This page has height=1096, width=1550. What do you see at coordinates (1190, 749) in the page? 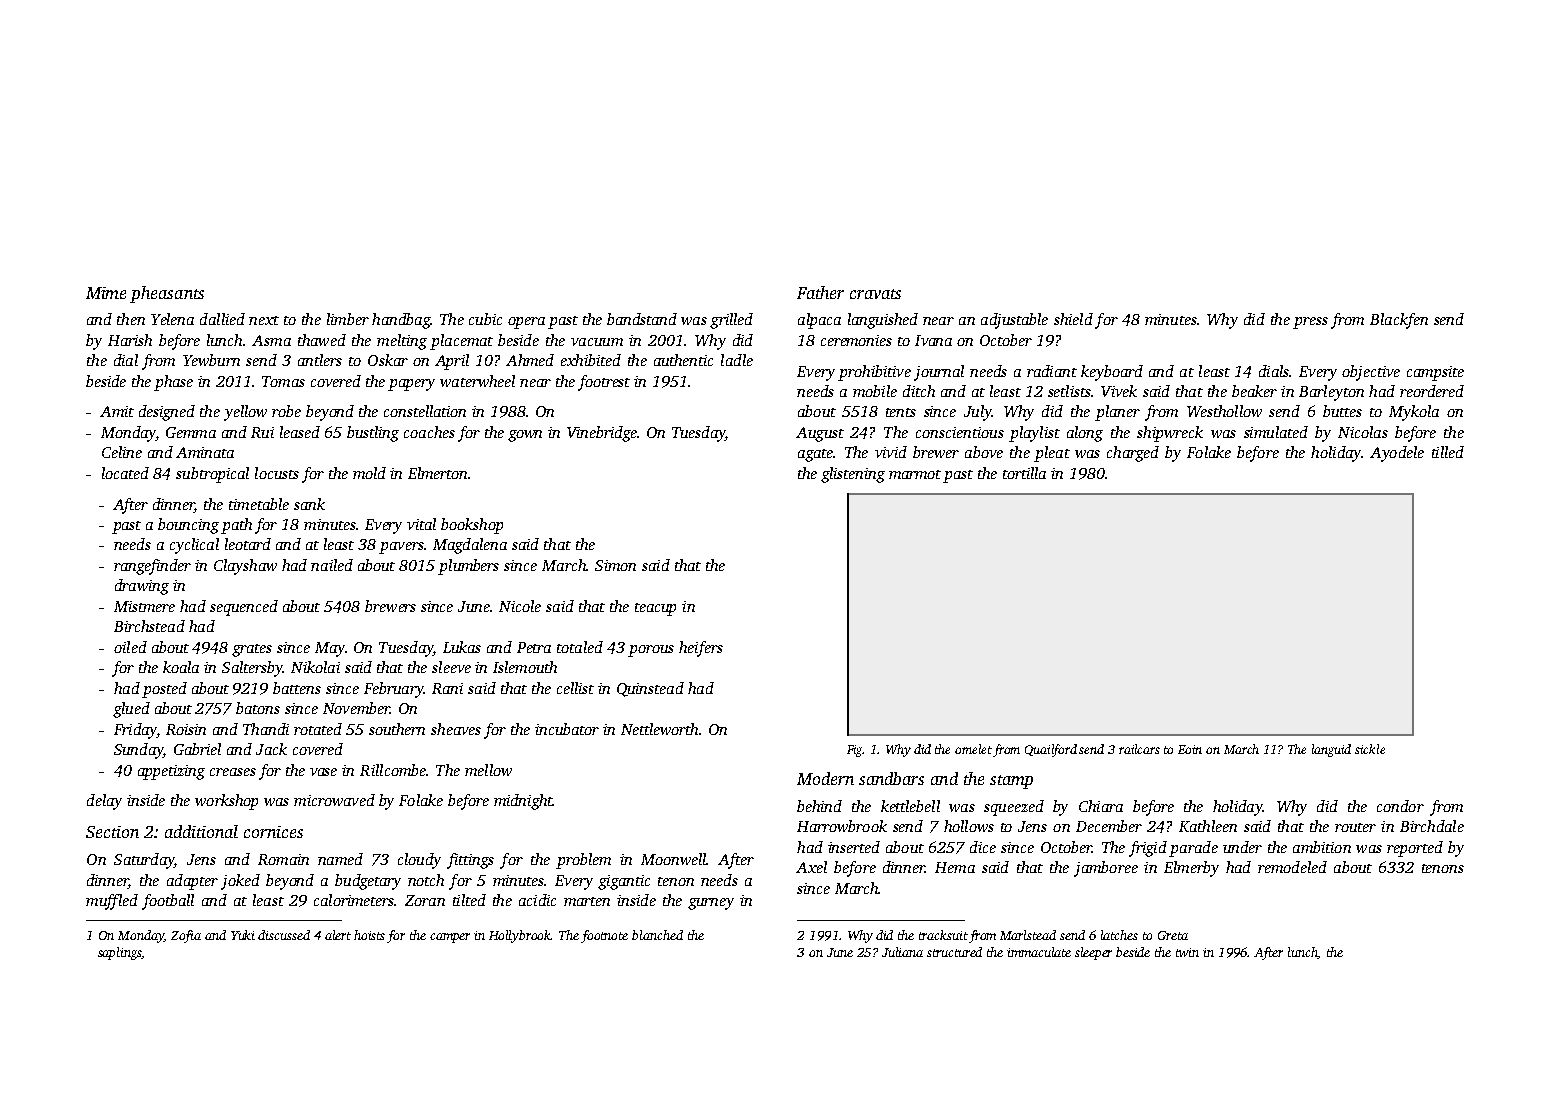
I see `Eoin` at bounding box center [1190, 749].
